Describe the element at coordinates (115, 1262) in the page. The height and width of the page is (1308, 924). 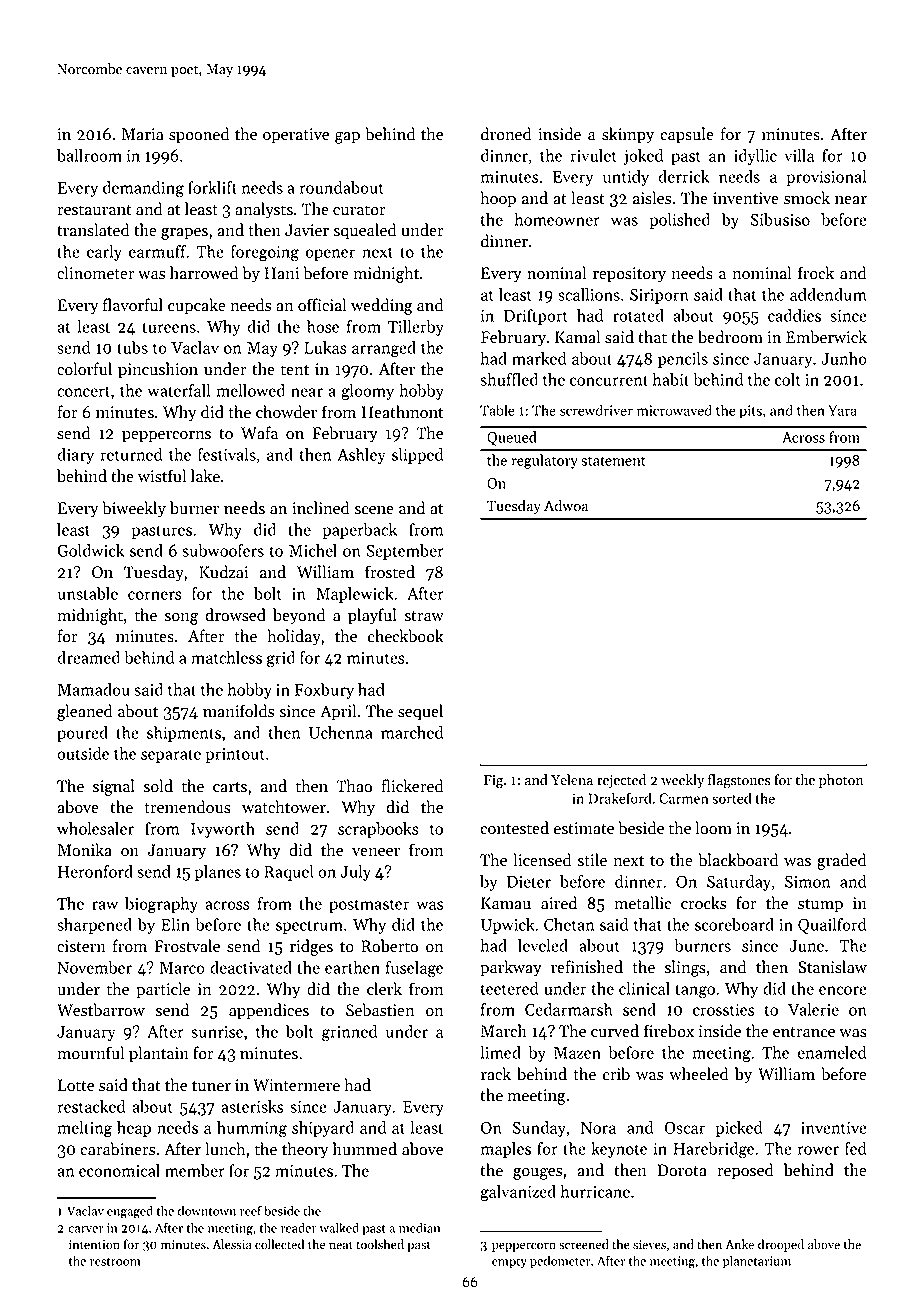
I see `restroom` at that location.
